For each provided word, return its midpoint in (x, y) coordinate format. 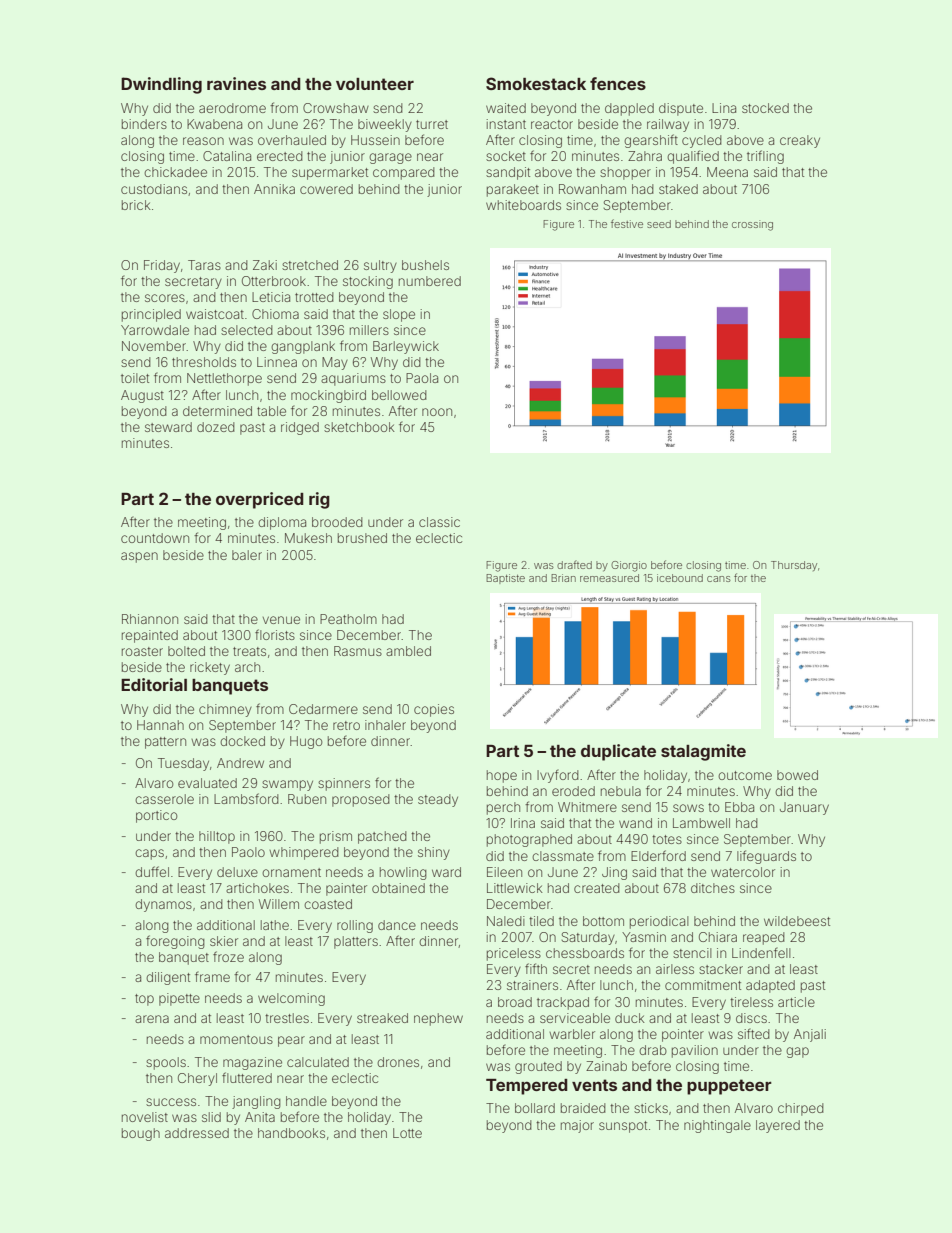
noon (437, 412)
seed (659, 224)
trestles (287, 1018)
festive (627, 223)
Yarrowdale (155, 330)
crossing (752, 225)
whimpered (304, 853)
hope (502, 776)
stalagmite (703, 752)
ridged (300, 428)
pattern (165, 743)
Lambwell (701, 823)
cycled (702, 141)
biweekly (385, 125)
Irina (523, 823)
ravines (236, 83)
